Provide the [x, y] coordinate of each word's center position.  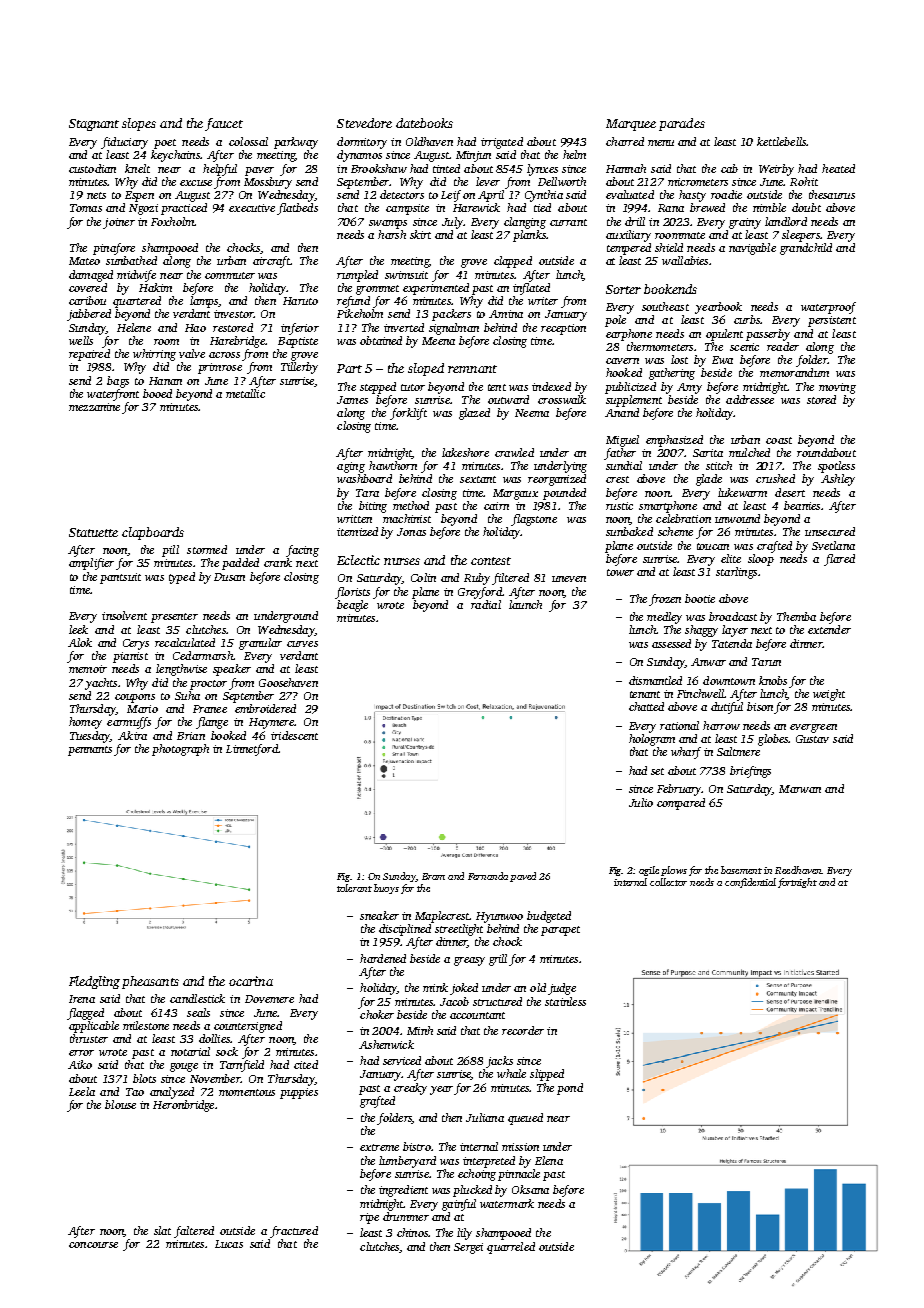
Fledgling [94, 982]
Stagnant [94, 125]
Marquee [631, 125]
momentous [247, 1092]
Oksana [530, 1189]
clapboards [153, 533]
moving [837, 388]
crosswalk [562, 399]
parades [682, 124]
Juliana [485, 1117]
